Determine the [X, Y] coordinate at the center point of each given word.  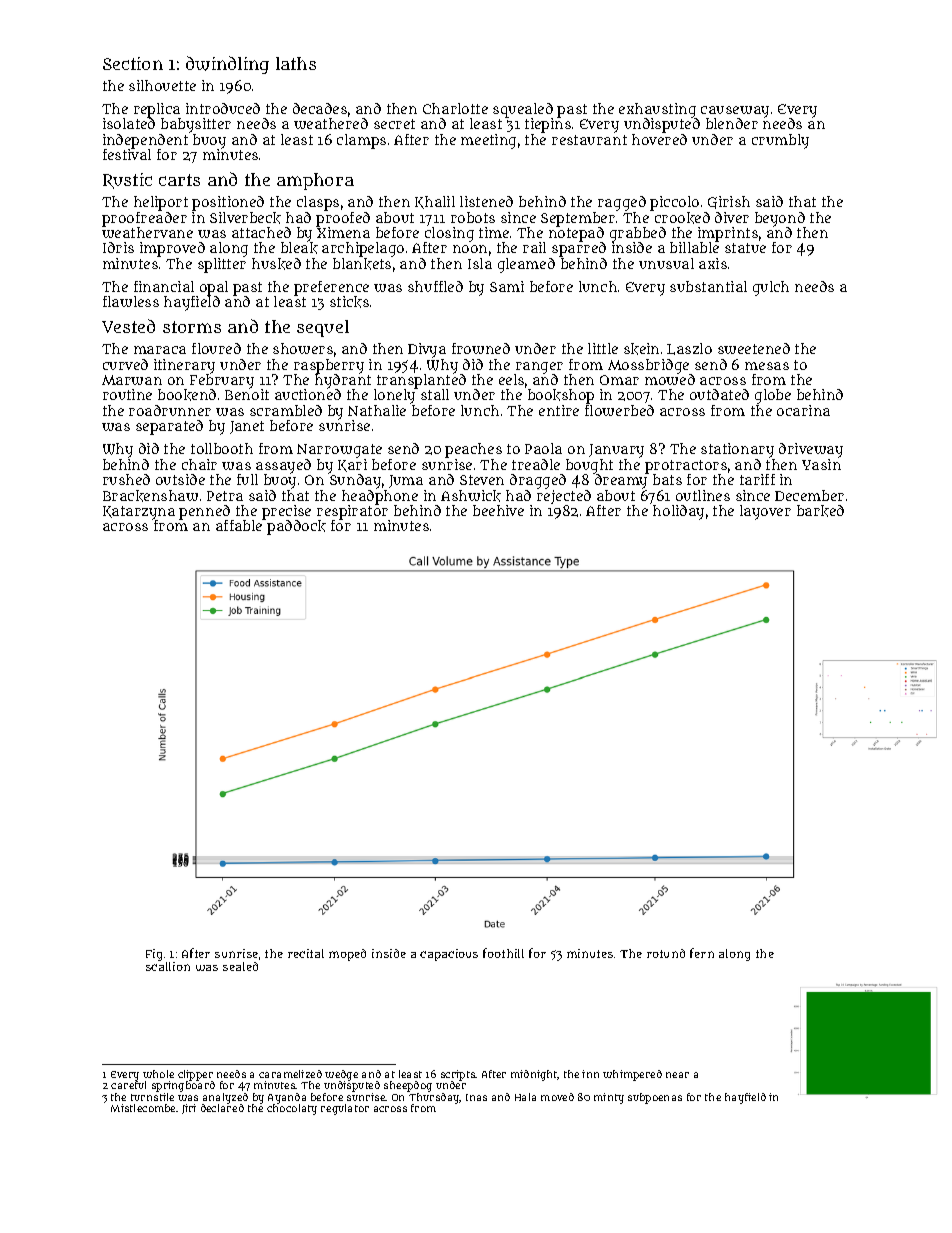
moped [347, 955]
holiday [678, 512]
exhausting [657, 110]
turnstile [152, 1097]
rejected [564, 497]
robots [473, 217]
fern [702, 953]
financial [164, 286]
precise [286, 512]
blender [732, 123]
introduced [223, 108]
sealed [240, 966]
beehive [498, 510]
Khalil [435, 202]
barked [820, 511]
